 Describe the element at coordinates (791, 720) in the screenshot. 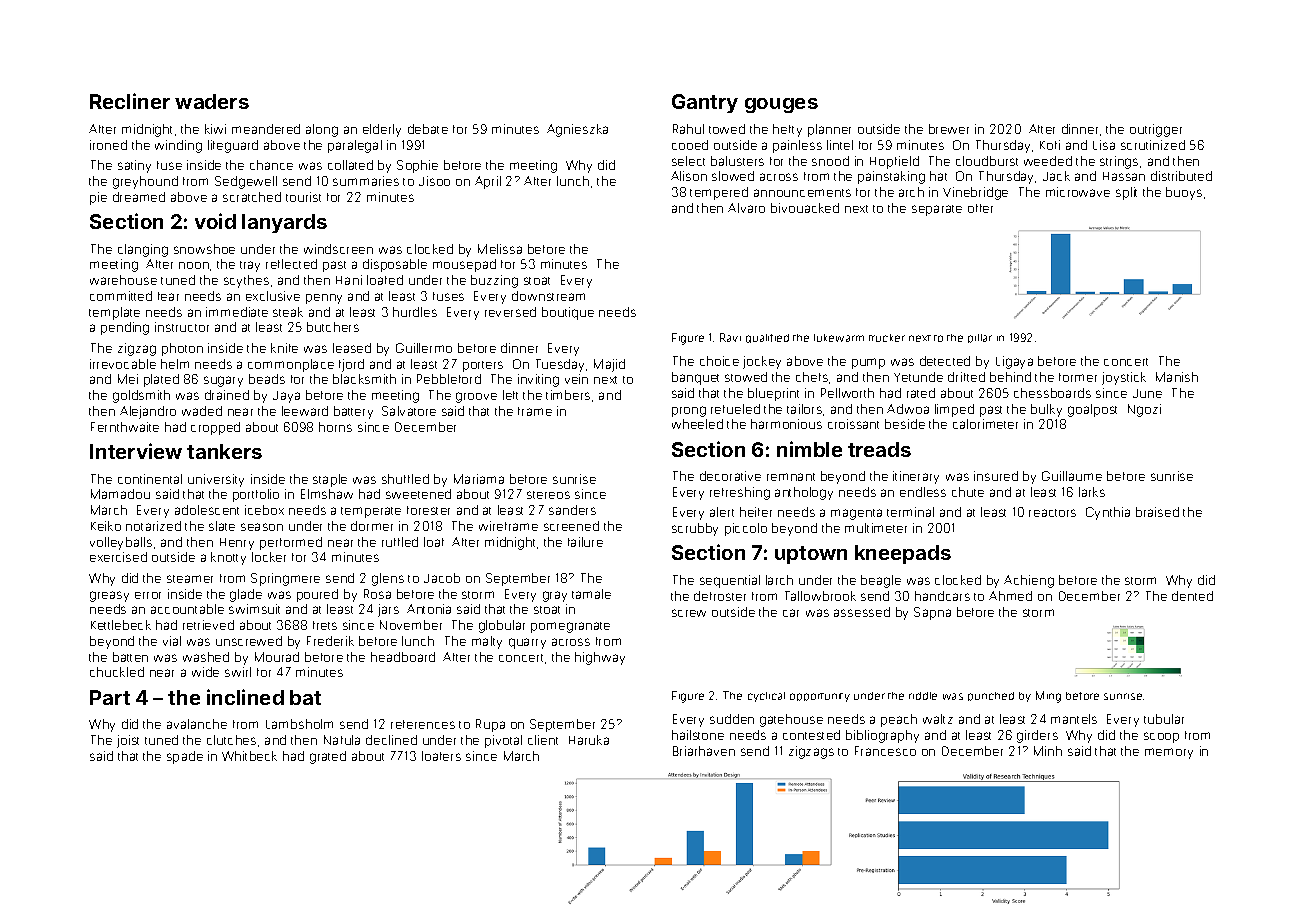

I see `gatehouse` at that location.
